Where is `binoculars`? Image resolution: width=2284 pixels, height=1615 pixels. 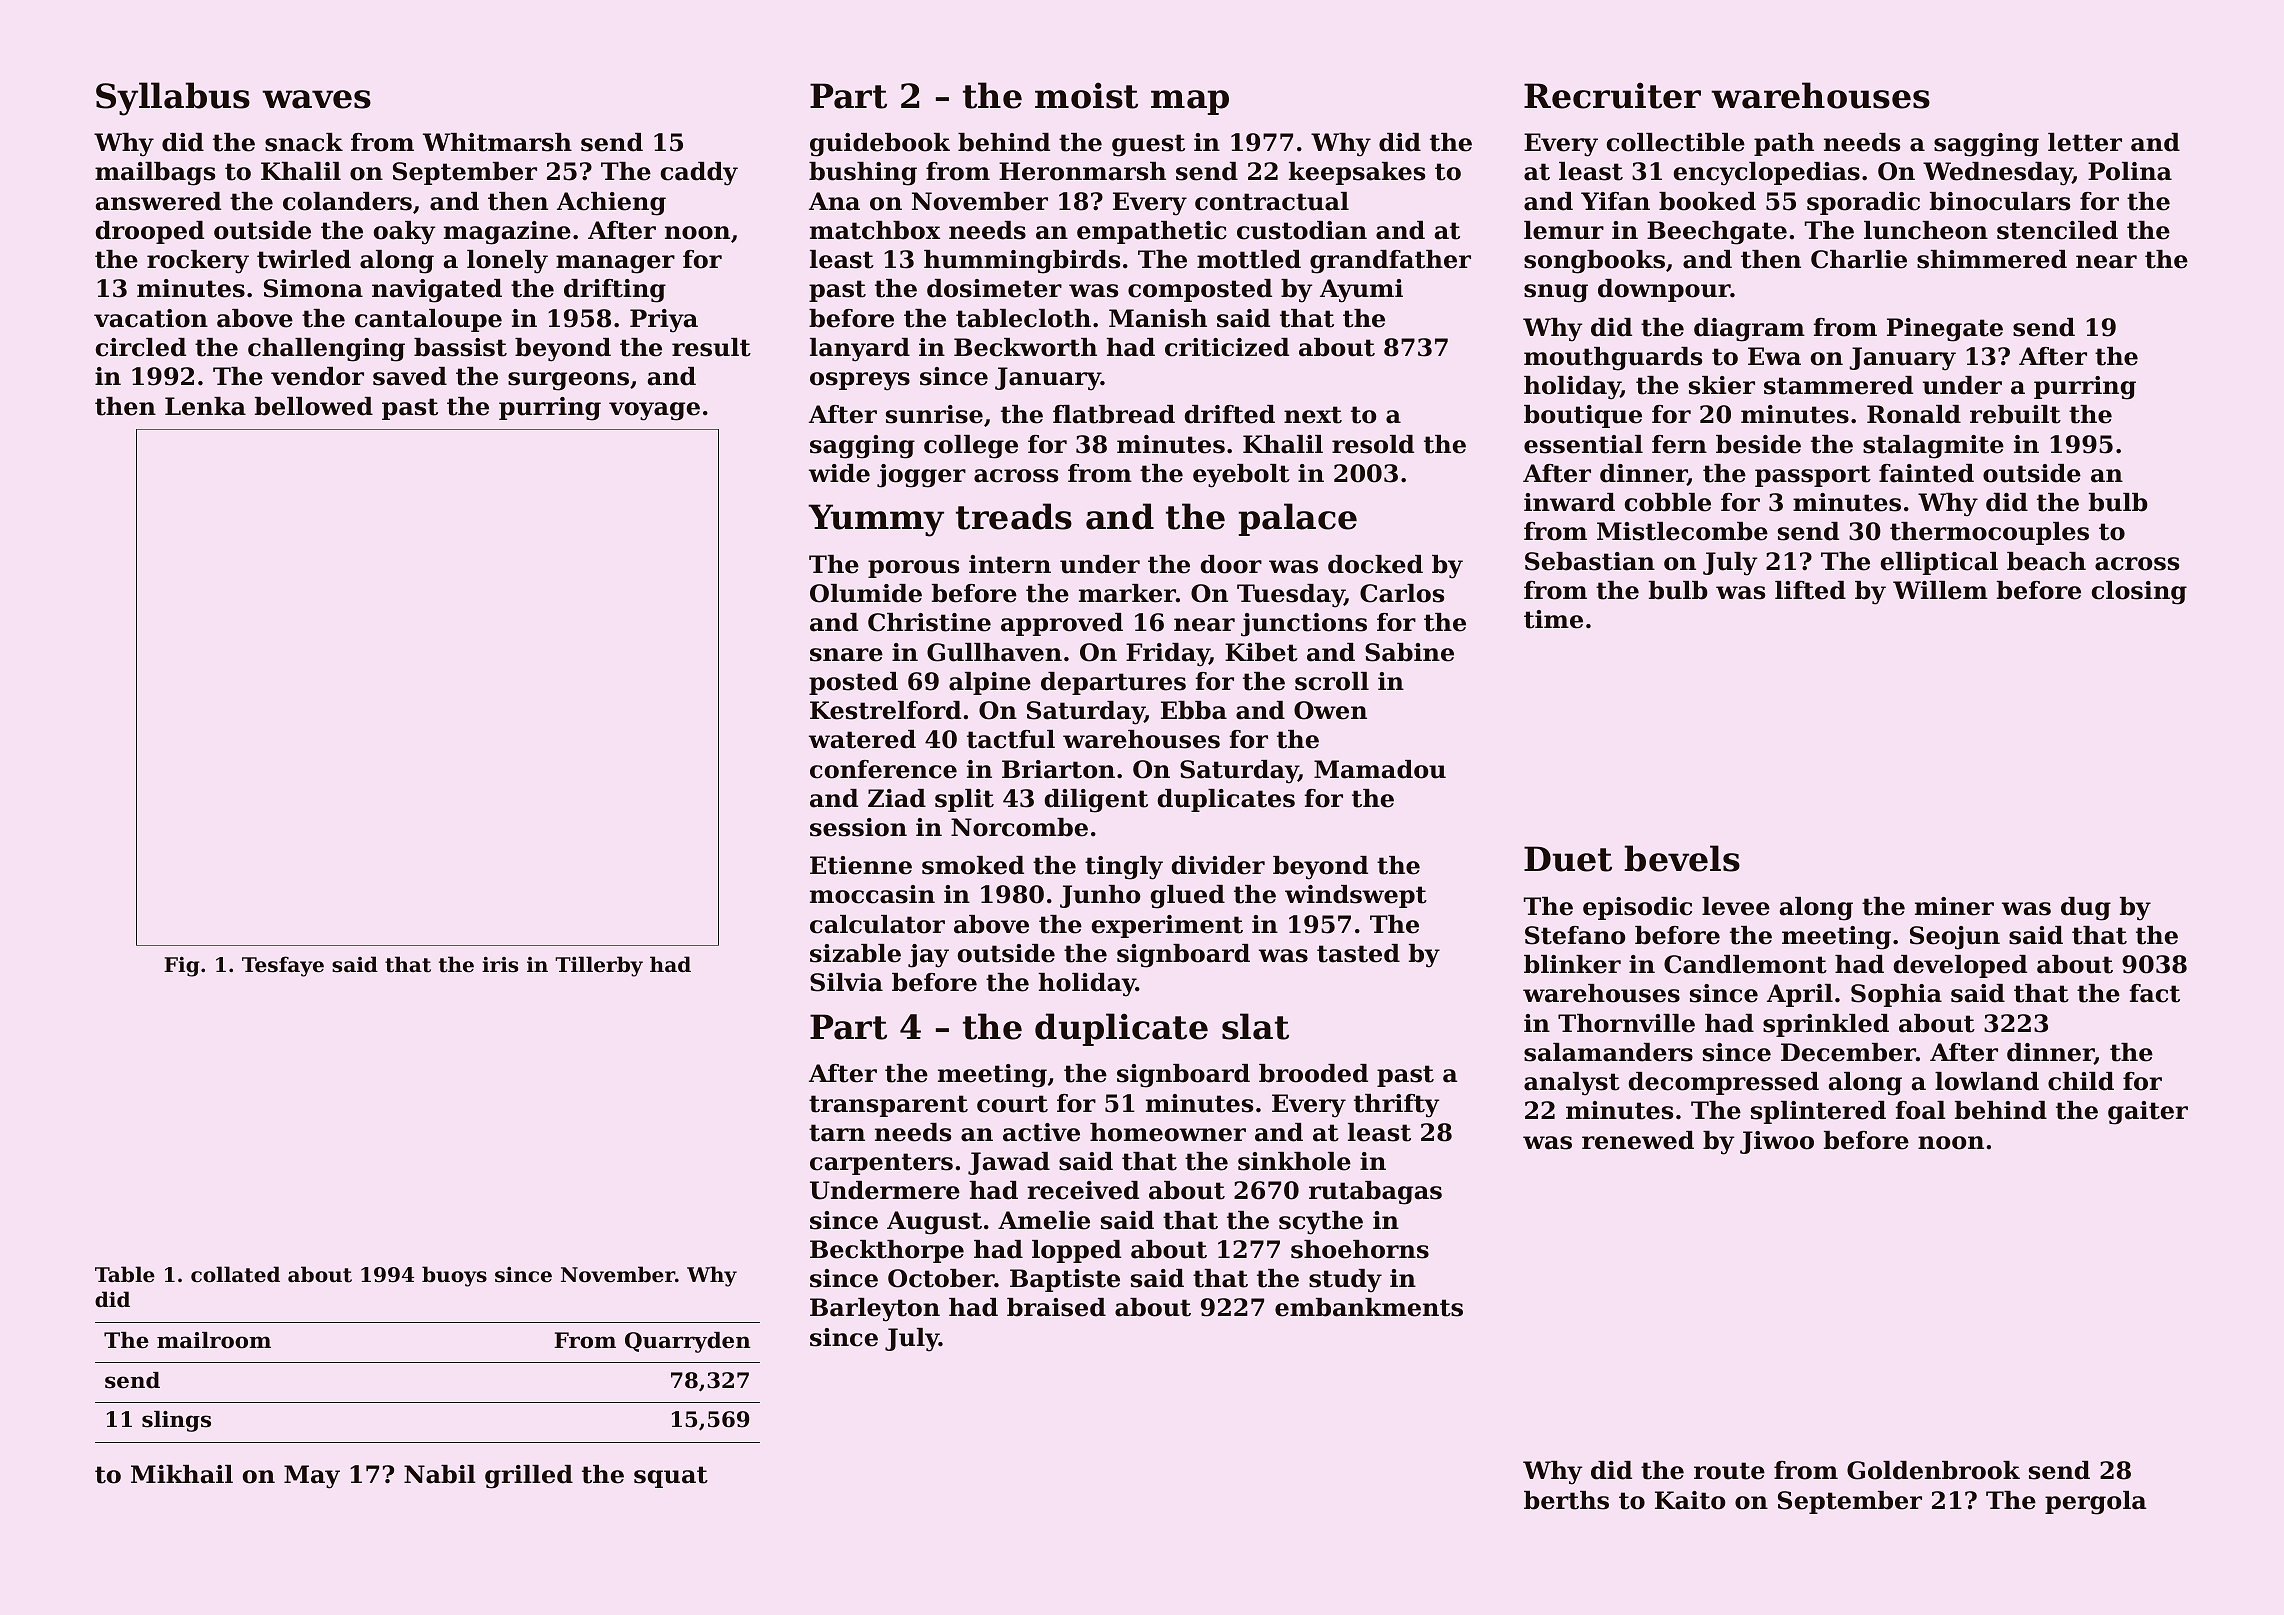
binoculars is located at coordinates (2000, 201).
